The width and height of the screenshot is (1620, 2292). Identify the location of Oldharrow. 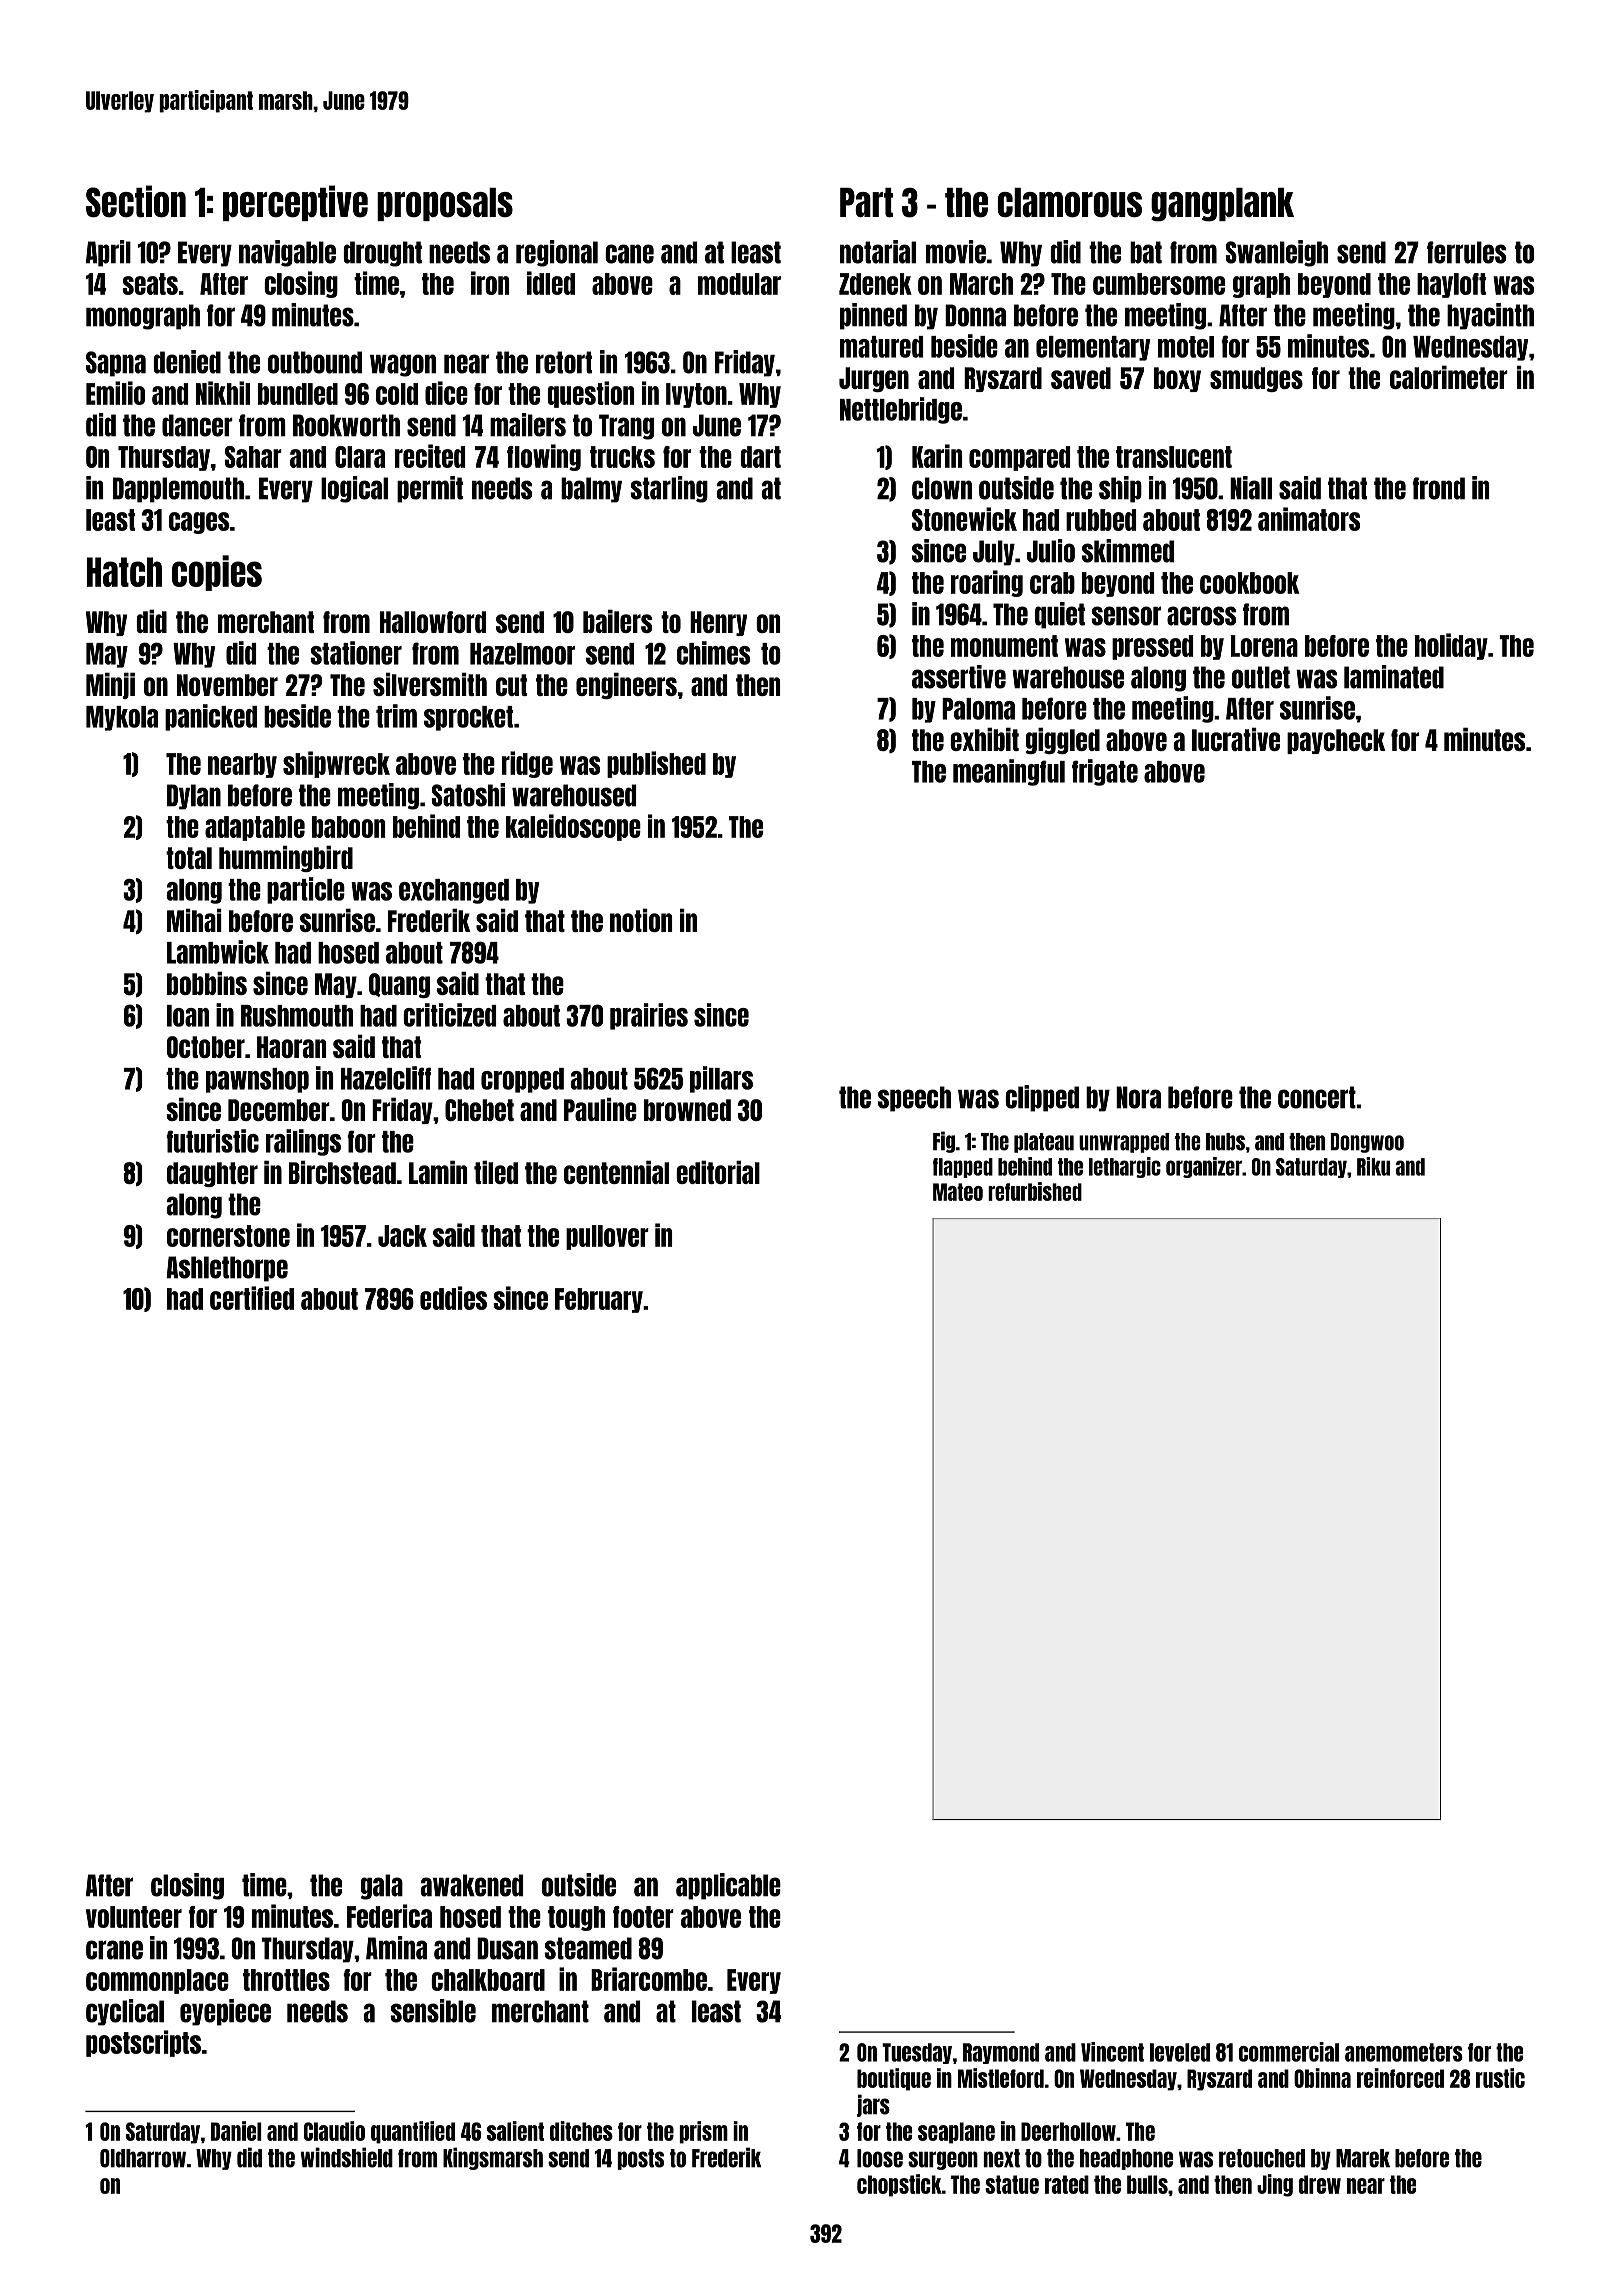
(143, 2158).
